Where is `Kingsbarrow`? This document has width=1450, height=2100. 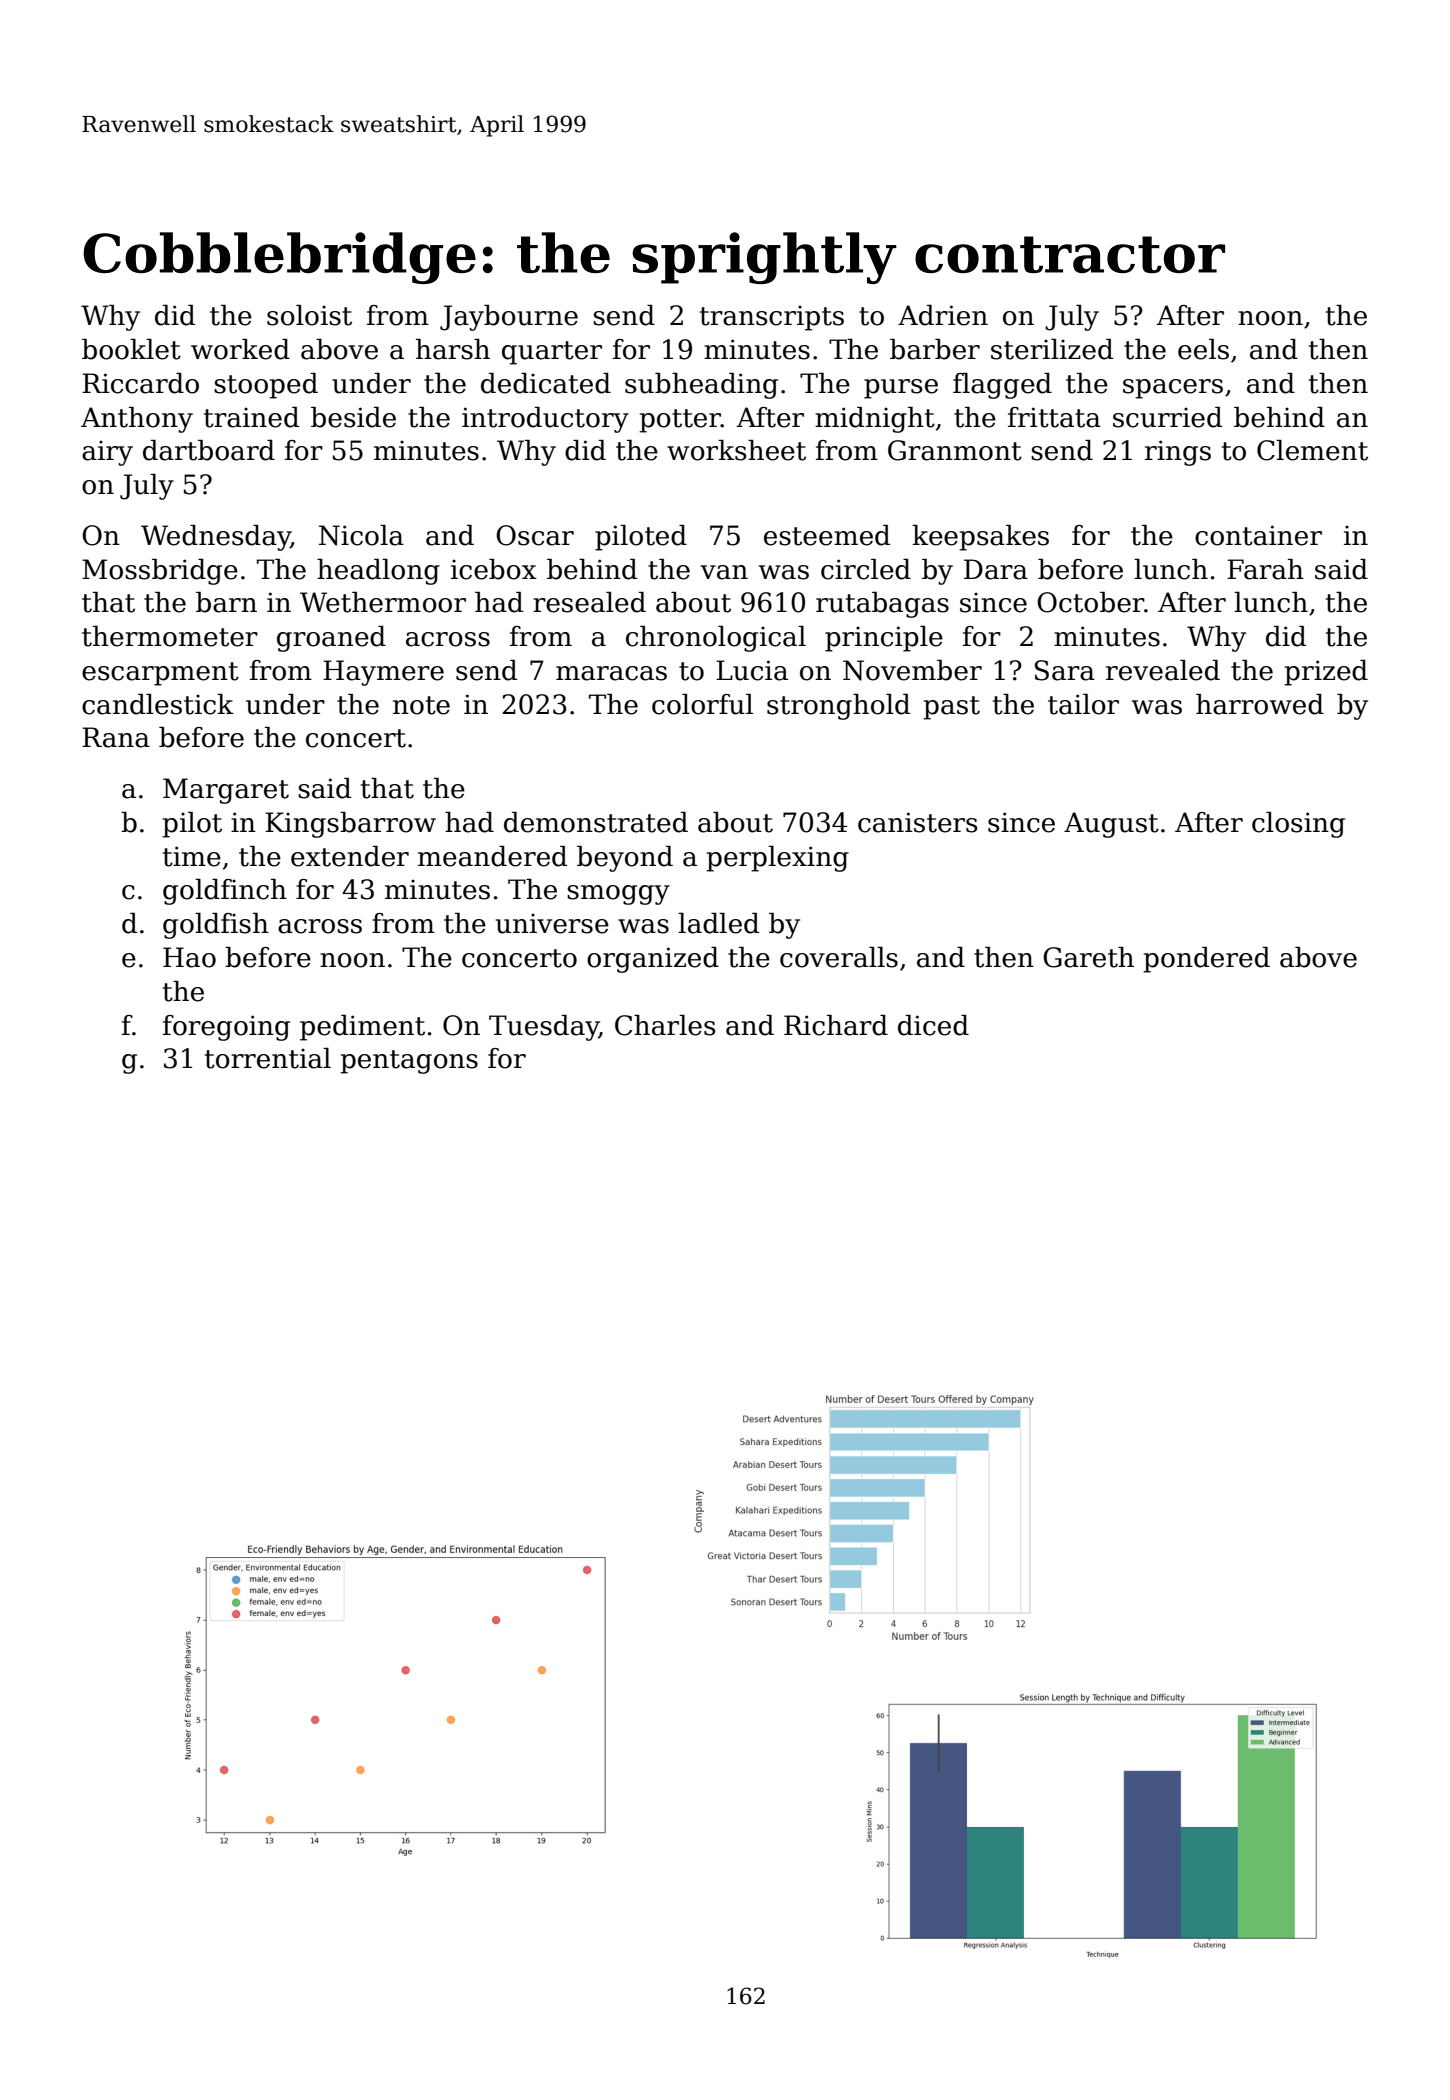
Kingsbarrow is located at coordinates (350, 825).
